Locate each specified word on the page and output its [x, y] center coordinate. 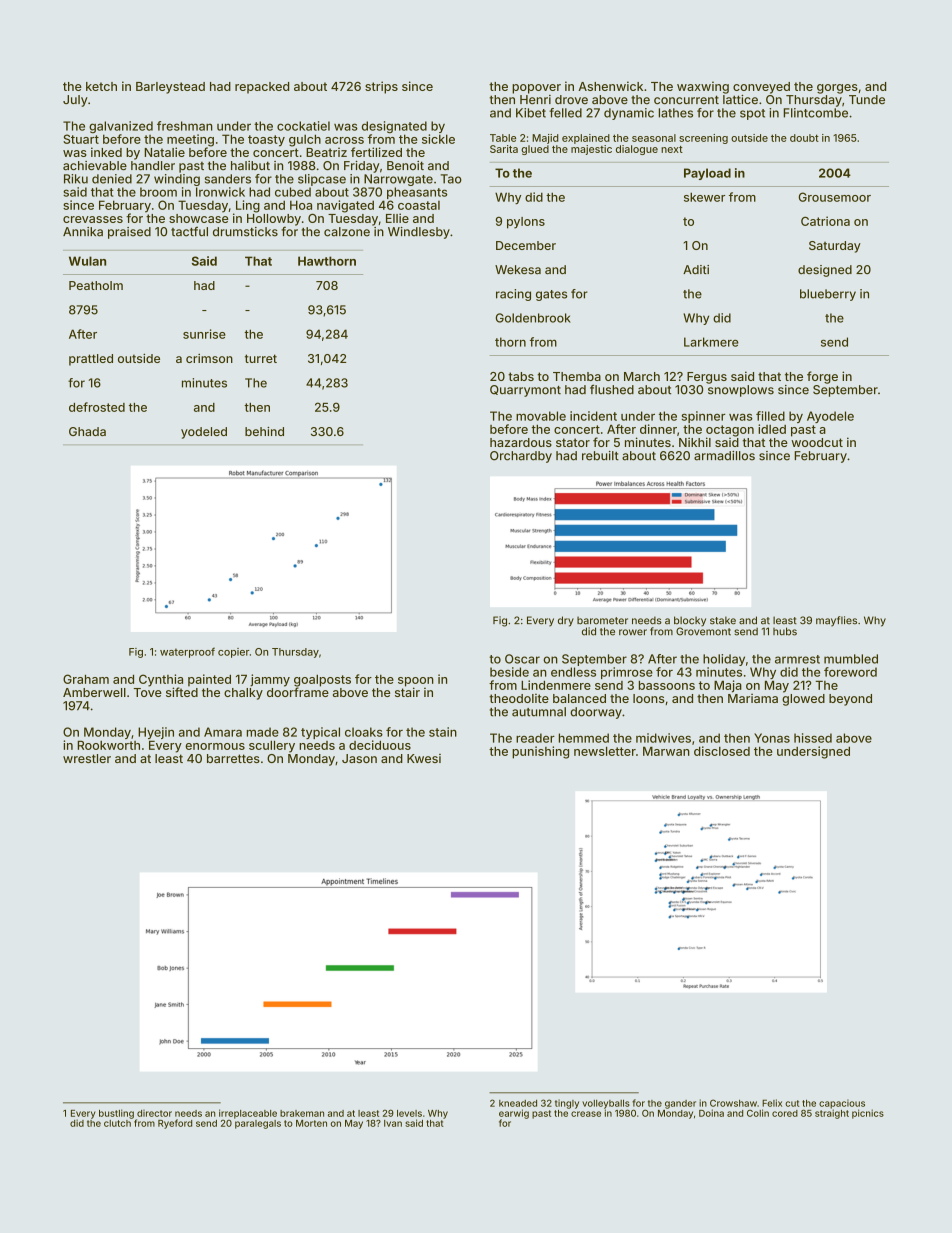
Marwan [666, 751]
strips [381, 87]
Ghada [87, 431]
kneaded [518, 1103]
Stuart [81, 139]
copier [233, 653]
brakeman [302, 1113]
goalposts [322, 681]
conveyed [761, 88]
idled [772, 429]
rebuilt [600, 456]
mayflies [836, 621]
